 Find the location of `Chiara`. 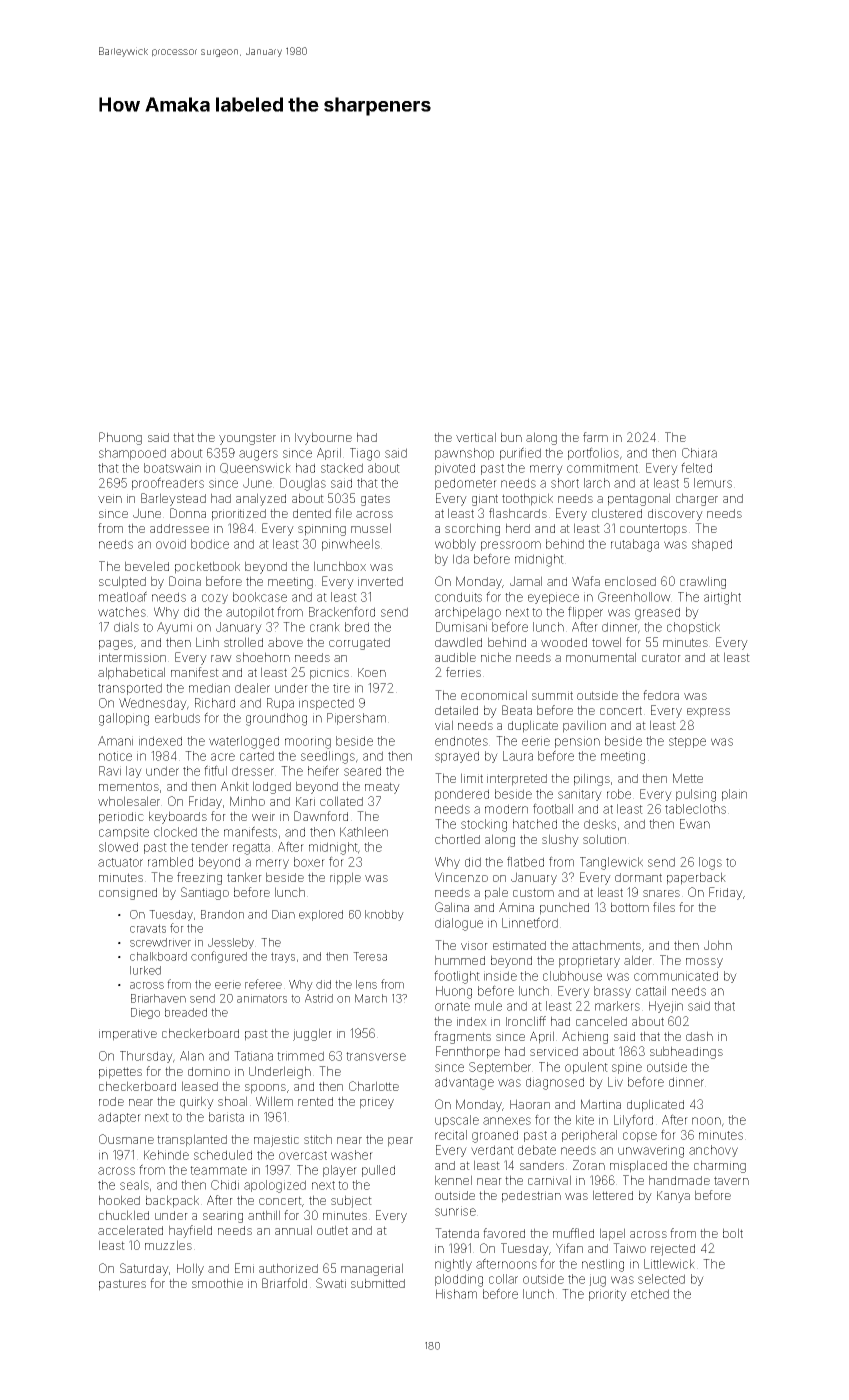

Chiara is located at coordinates (699, 453).
